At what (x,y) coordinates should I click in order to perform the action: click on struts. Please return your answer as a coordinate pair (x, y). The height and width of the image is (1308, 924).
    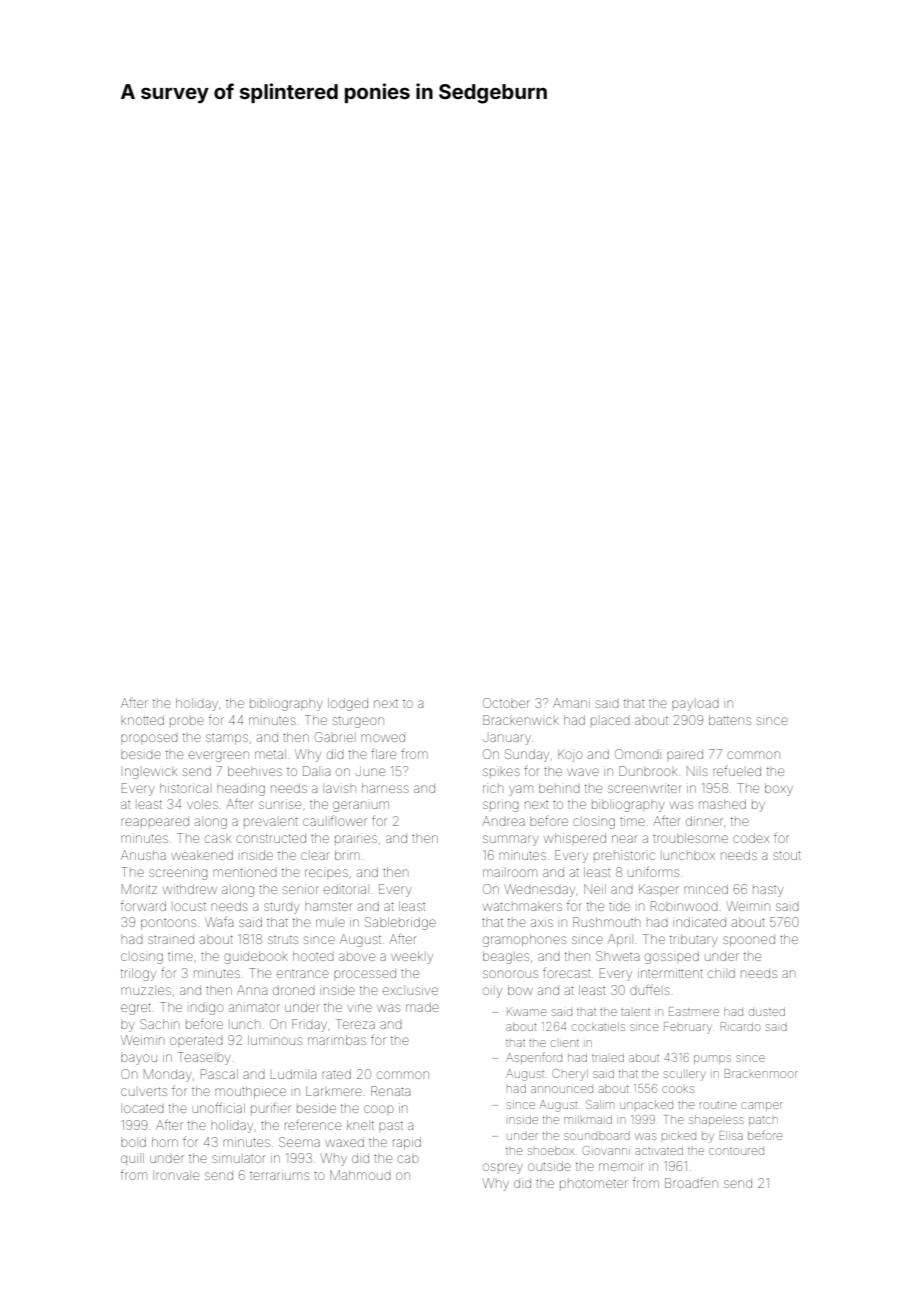
    Looking at the image, I should click on (283, 939).
